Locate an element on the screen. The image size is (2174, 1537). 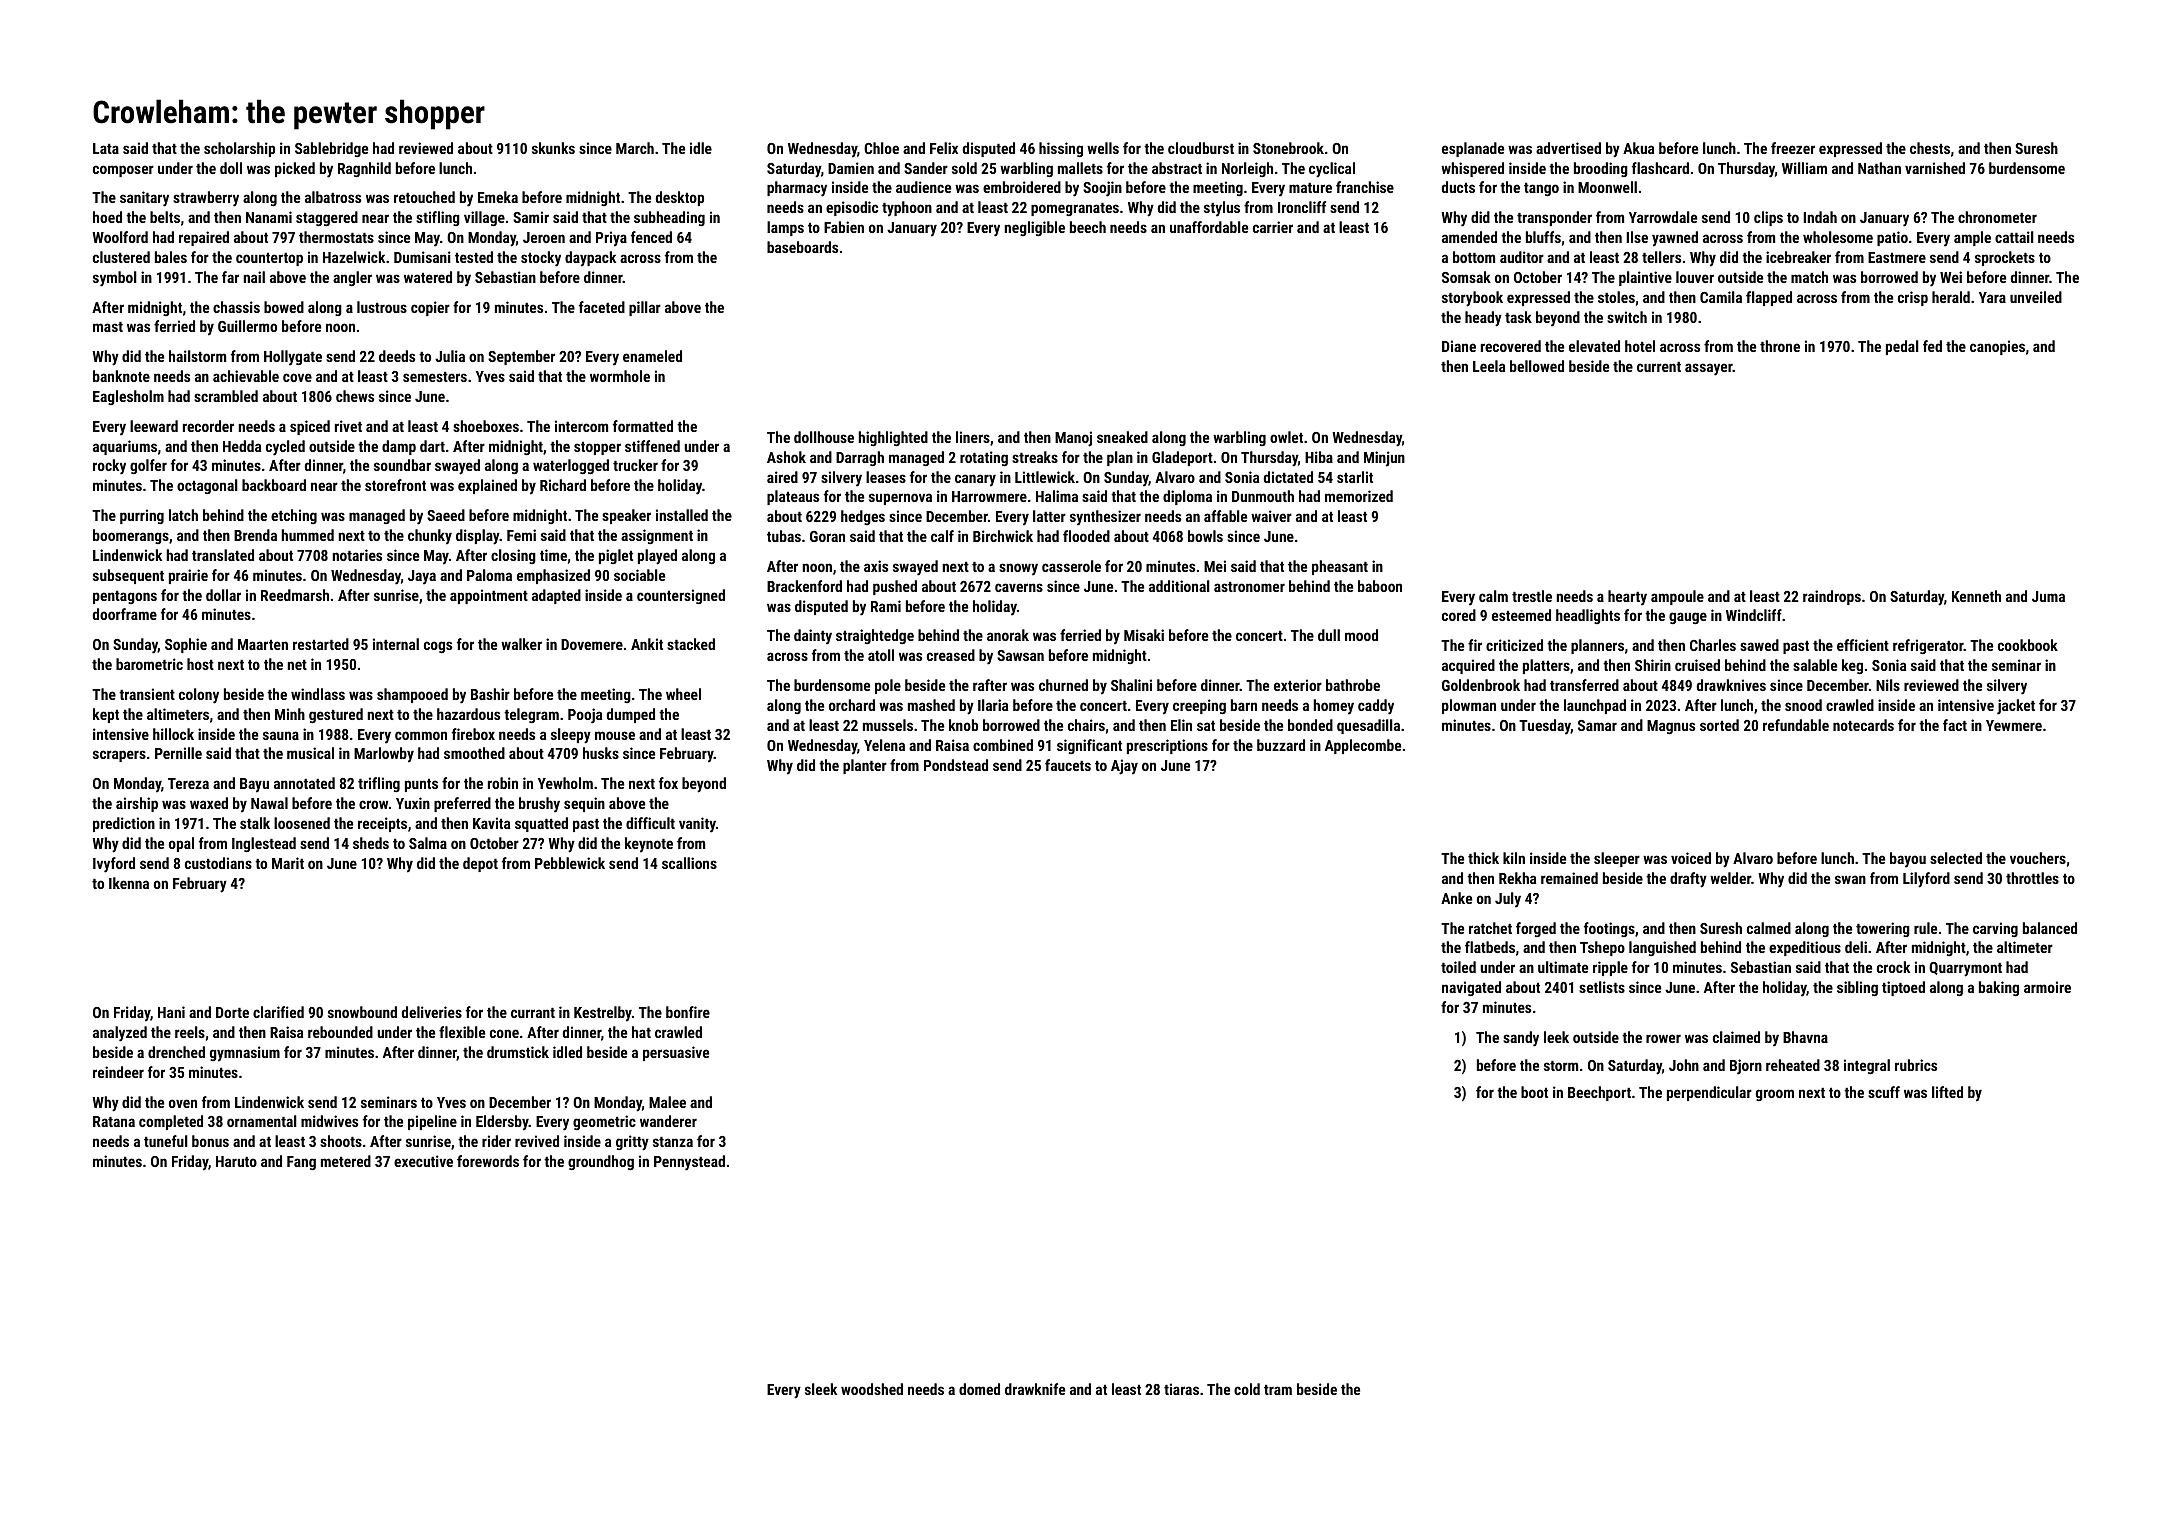
cold is located at coordinates (1247, 1389).
